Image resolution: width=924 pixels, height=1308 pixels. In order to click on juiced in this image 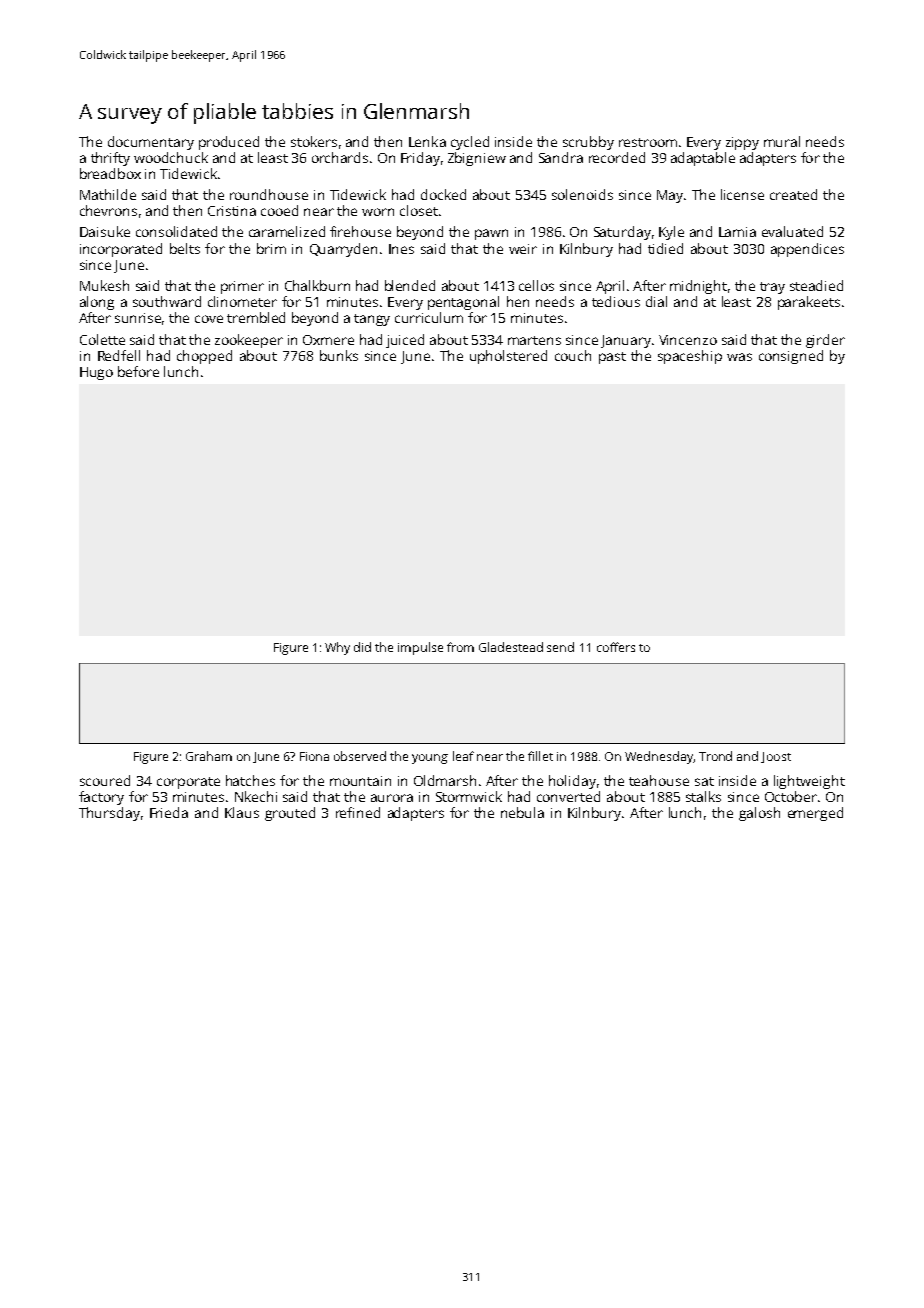, I will do `click(405, 341)`.
